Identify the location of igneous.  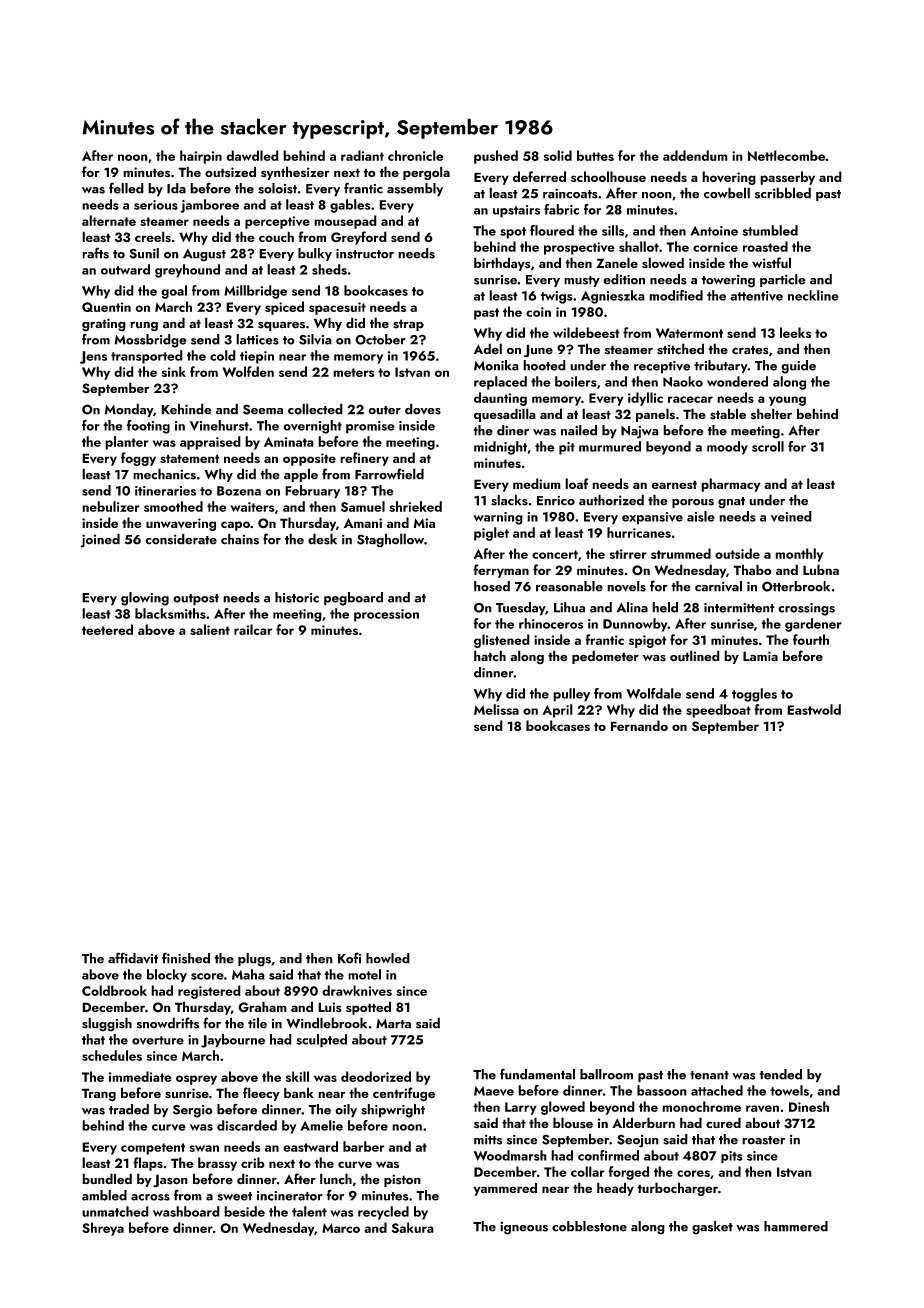
(524, 1228).
